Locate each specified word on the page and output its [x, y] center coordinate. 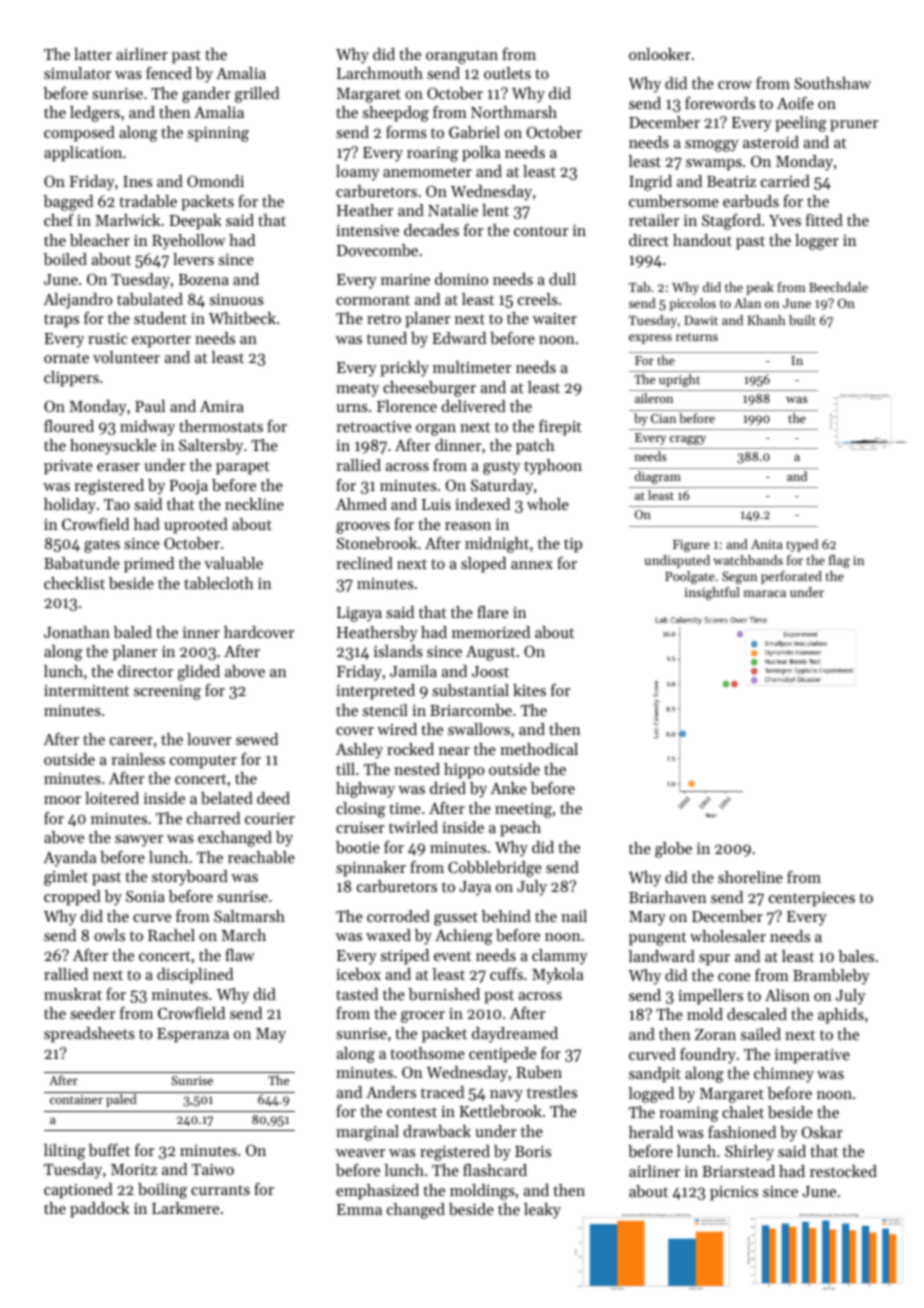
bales [856, 956]
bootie [358, 847]
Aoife [795, 103]
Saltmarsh [249, 916]
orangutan [462, 57]
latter [93, 54]
